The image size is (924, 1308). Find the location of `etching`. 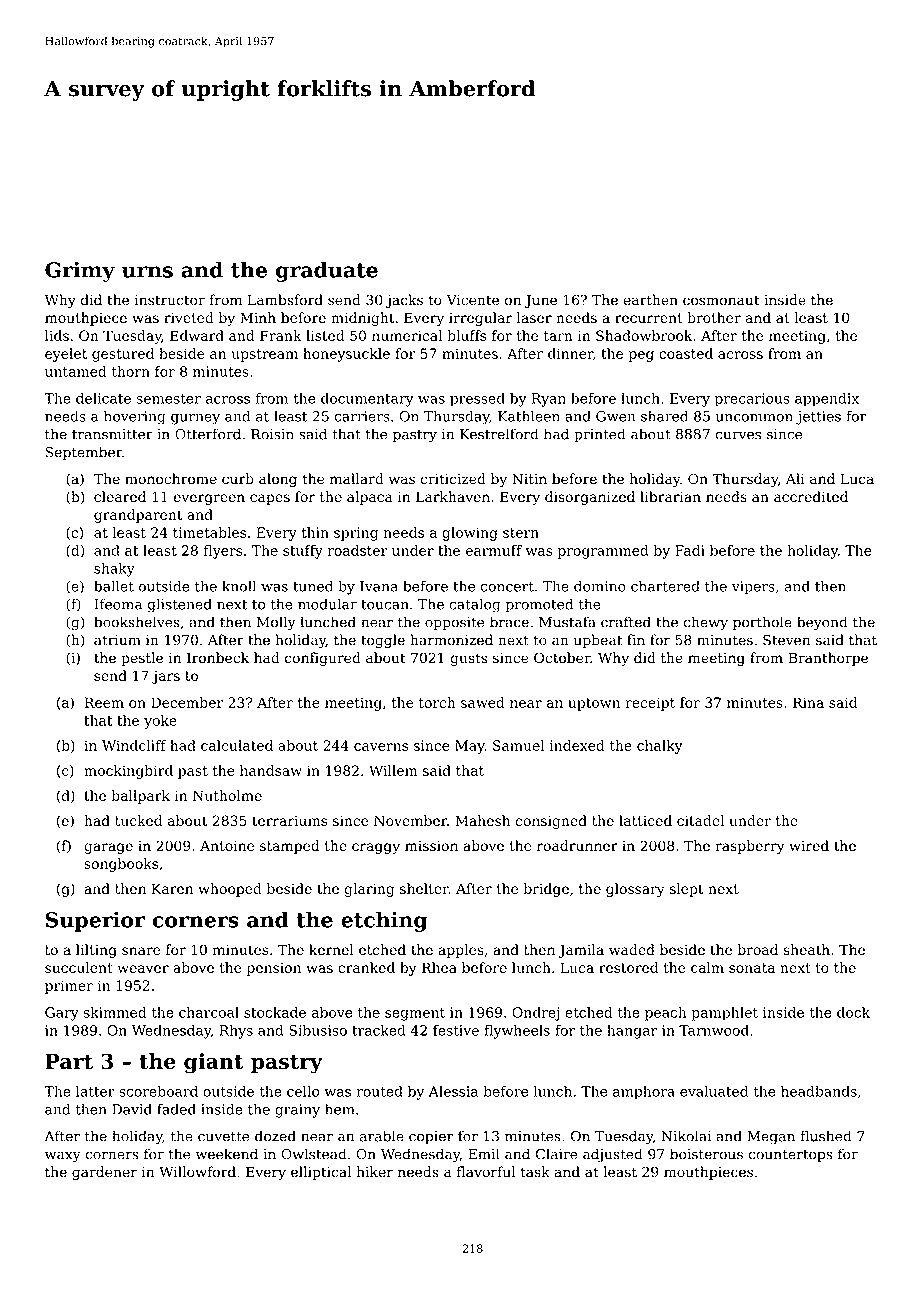

etching is located at coordinates (384, 921).
